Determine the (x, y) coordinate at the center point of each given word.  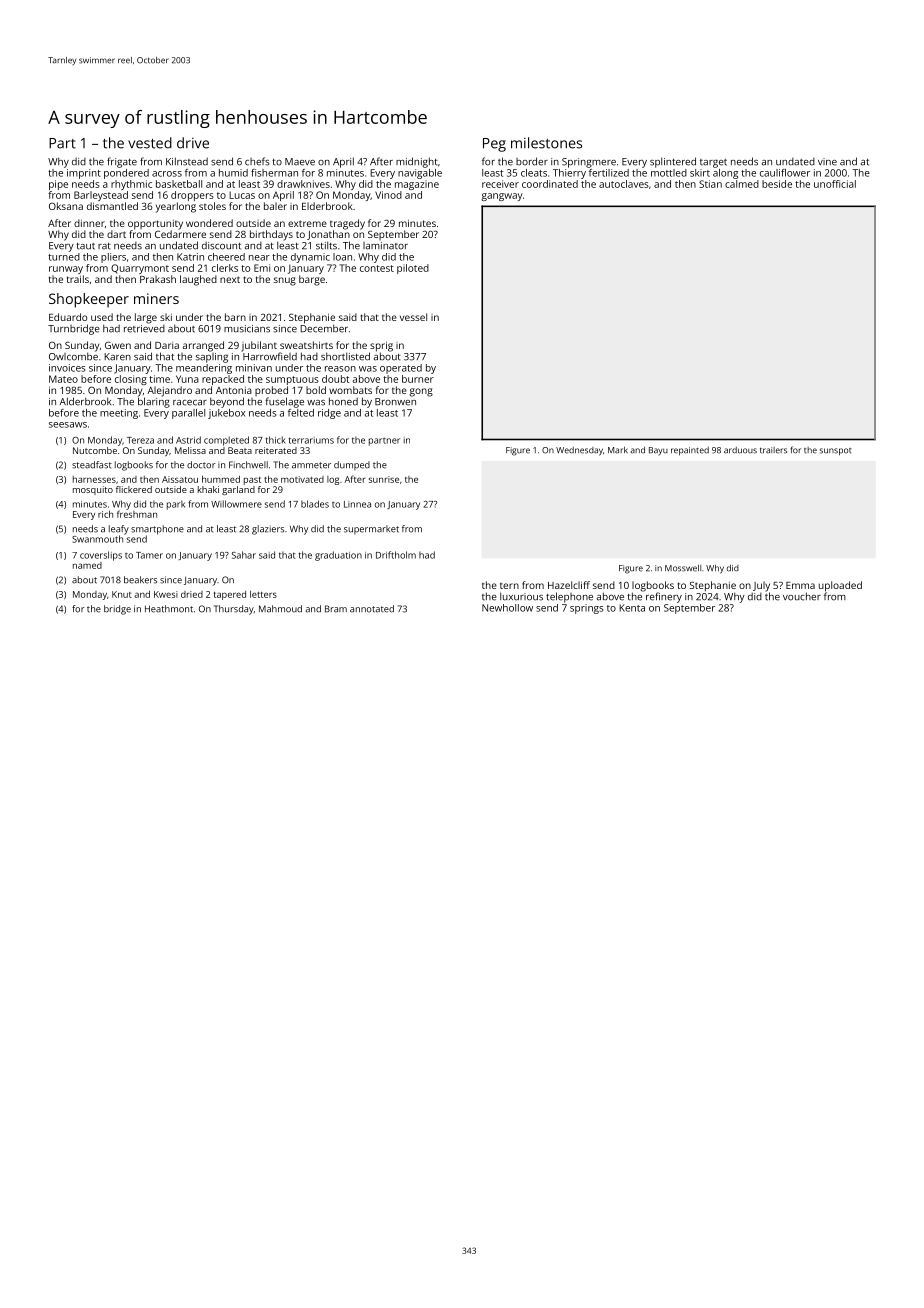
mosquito (93, 490)
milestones (546, 143)
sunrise (384, 479)
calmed (742, 184)
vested (150, 143)
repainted (690, 451)
